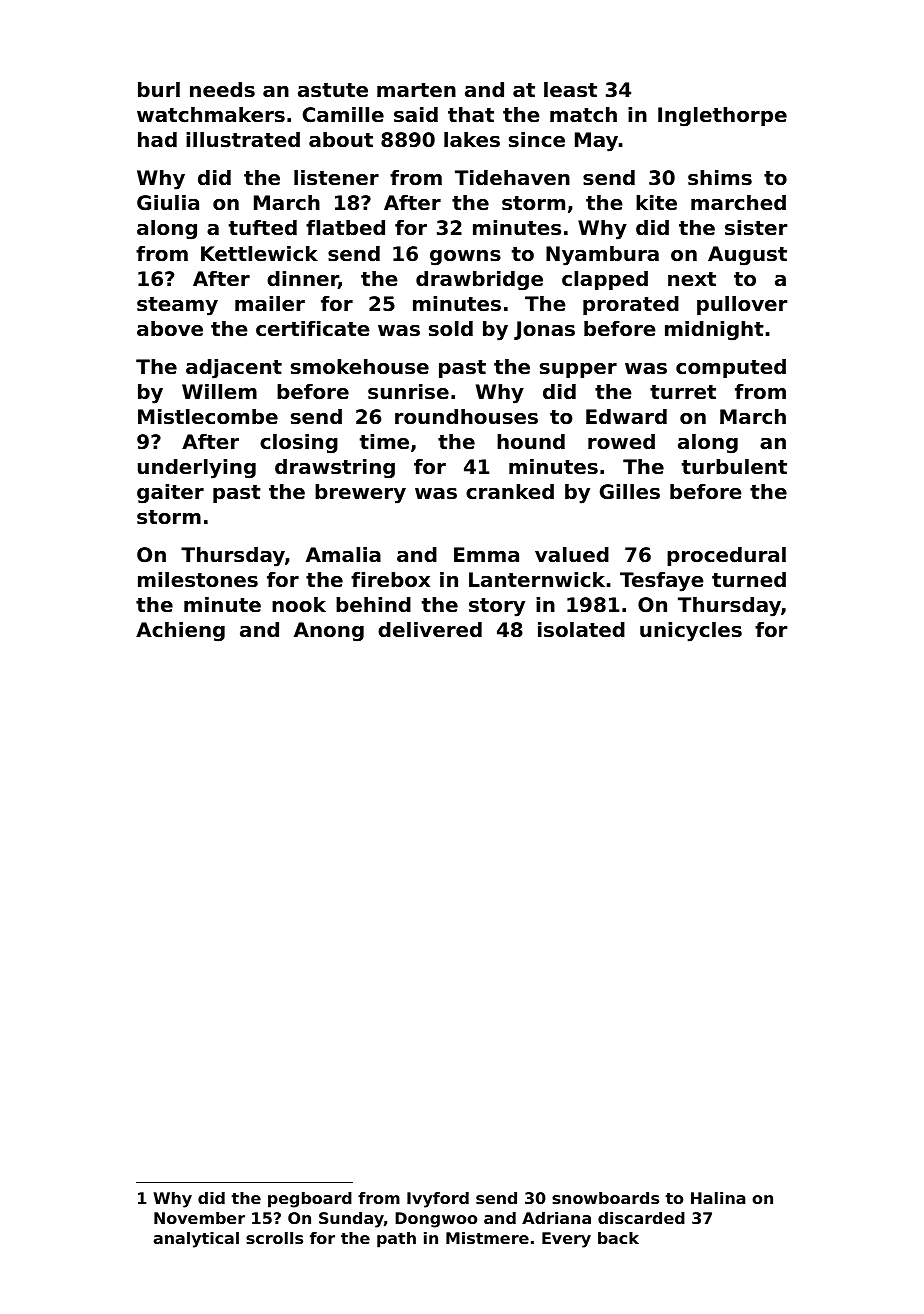 Image resolution: width=924 pixels, height=1314 pixels. Describe the element at coordinates (199, 1218) in the image. I see `November` at that location.
